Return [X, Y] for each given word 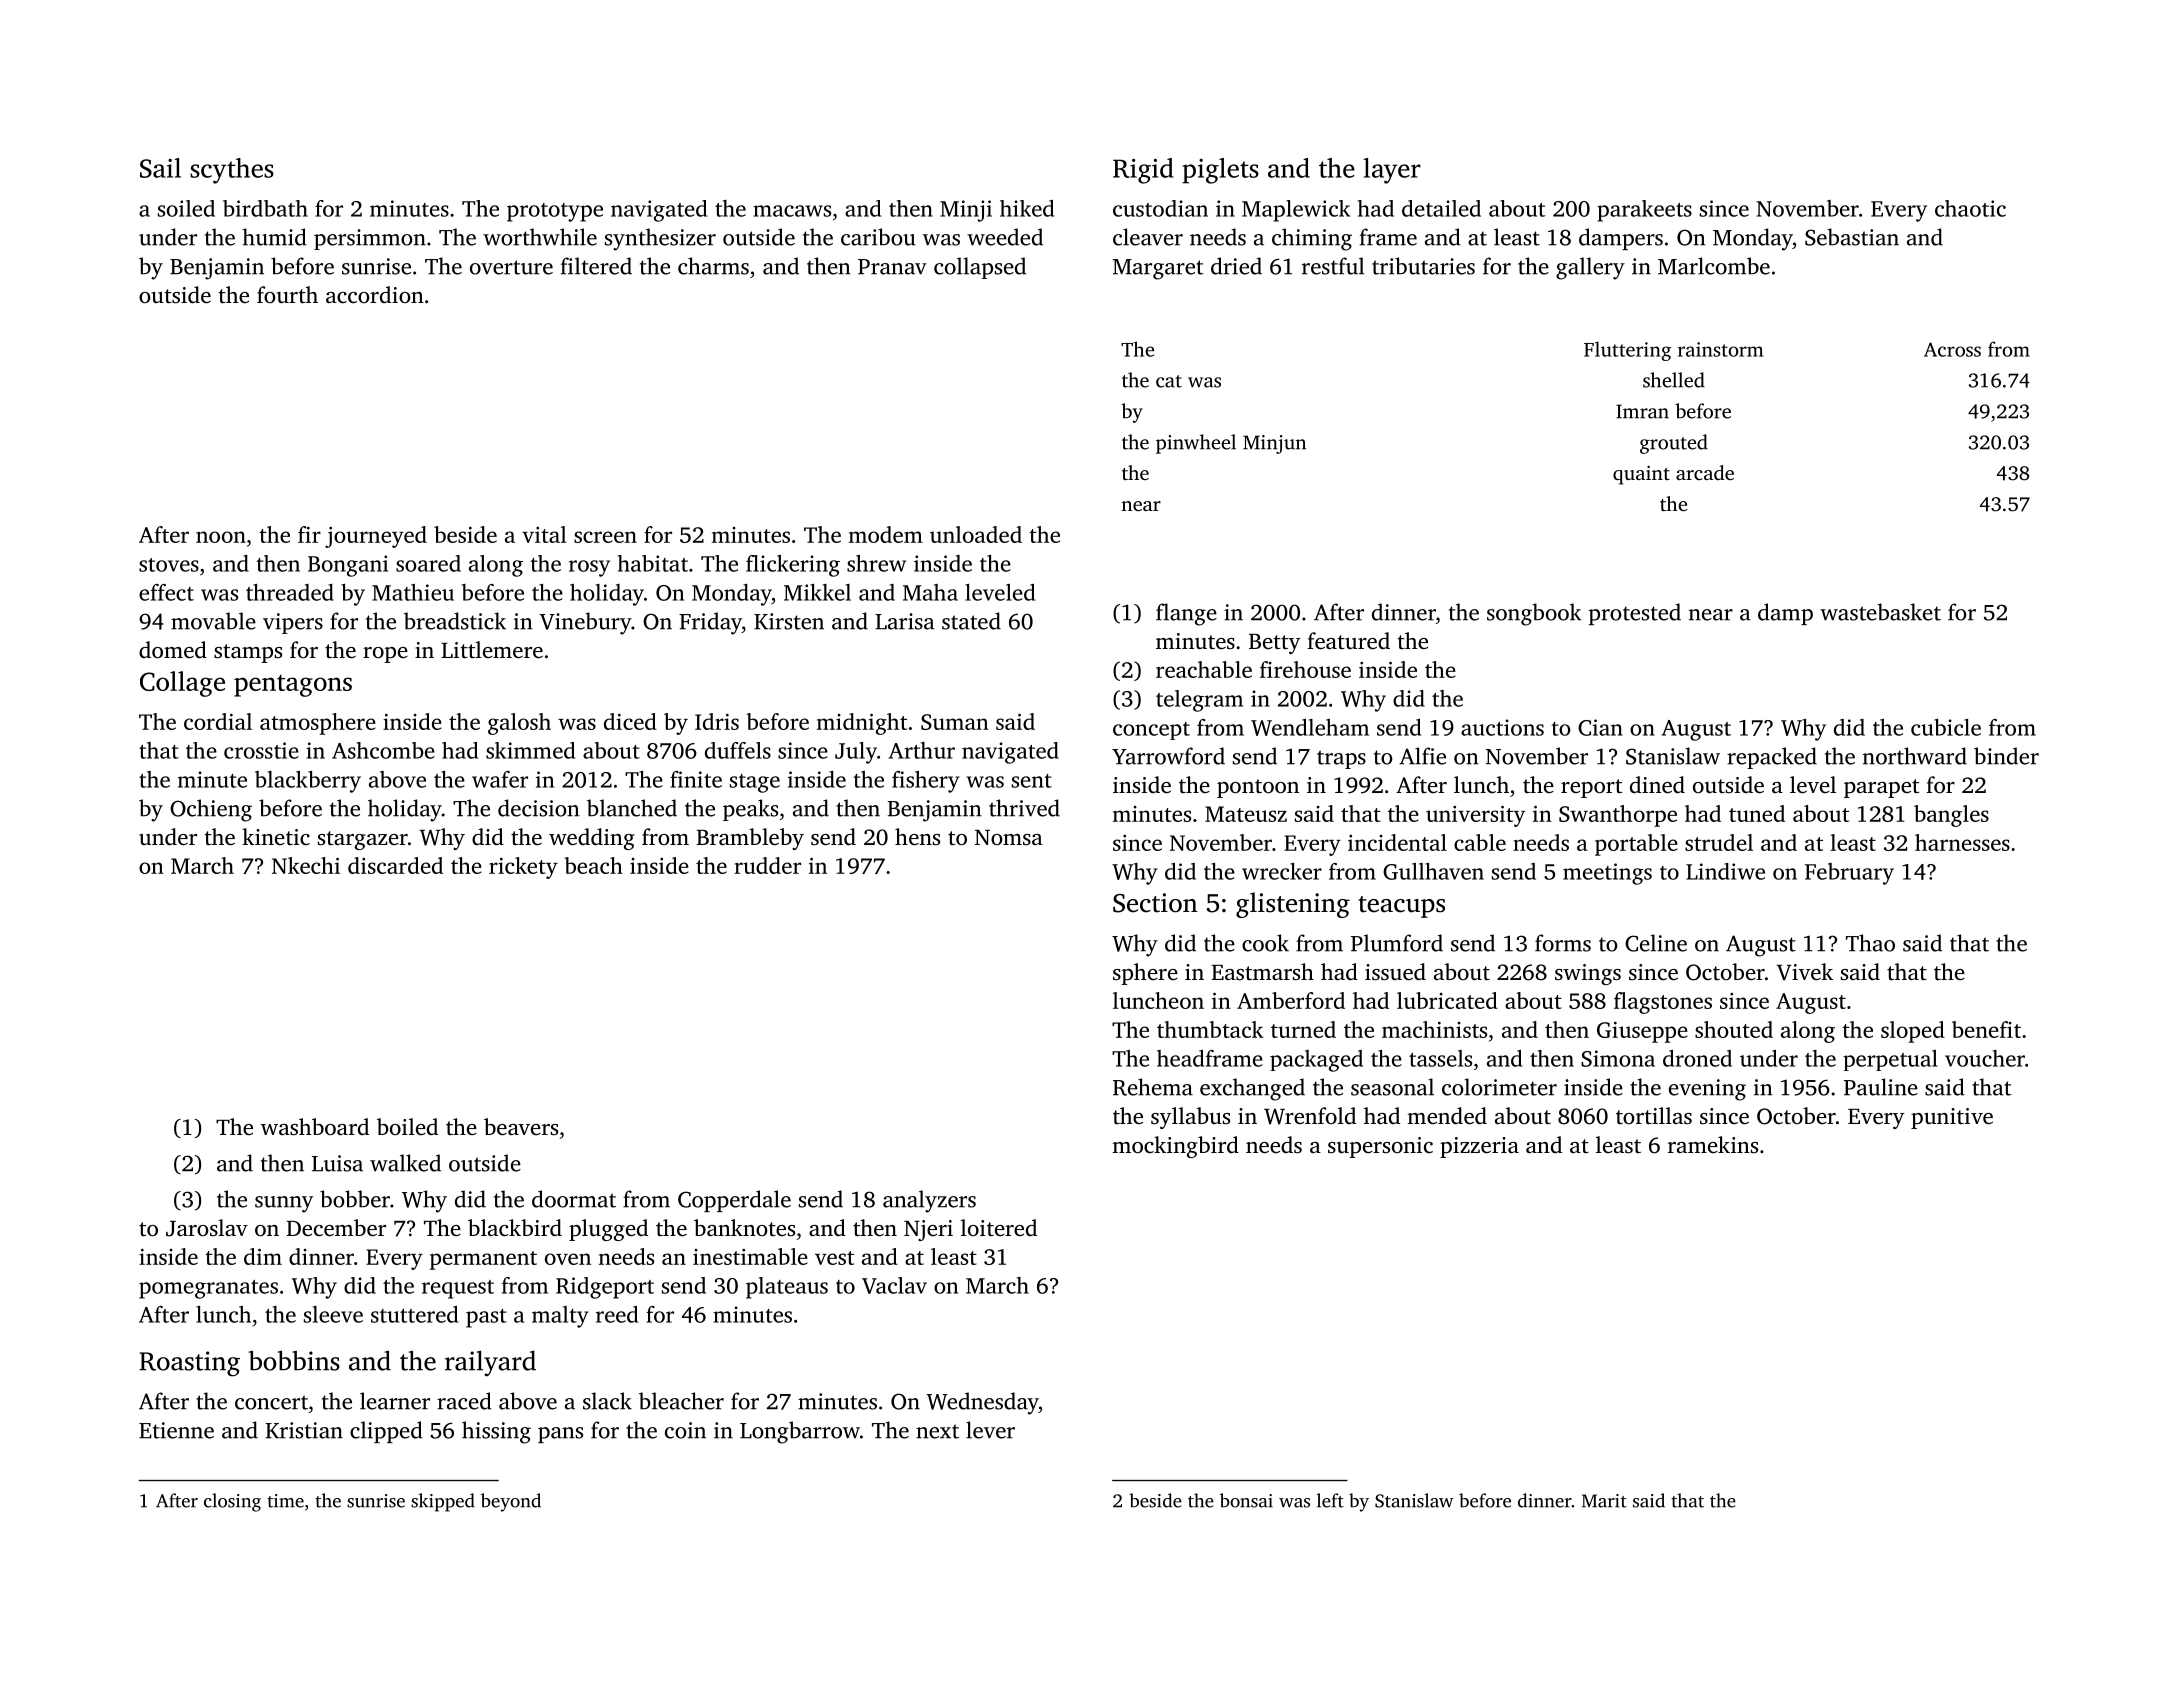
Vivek [1805, 972]
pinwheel [1196, 444]
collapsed [980, 268]
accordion [375, 295]
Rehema [1153, 1087]
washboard [314, 1127]
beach [593, 865]
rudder [767, 865]
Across [1952, 349]
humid [274, 237]
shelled [1674, 380]
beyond [511, 1502]
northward [1915, 756]
